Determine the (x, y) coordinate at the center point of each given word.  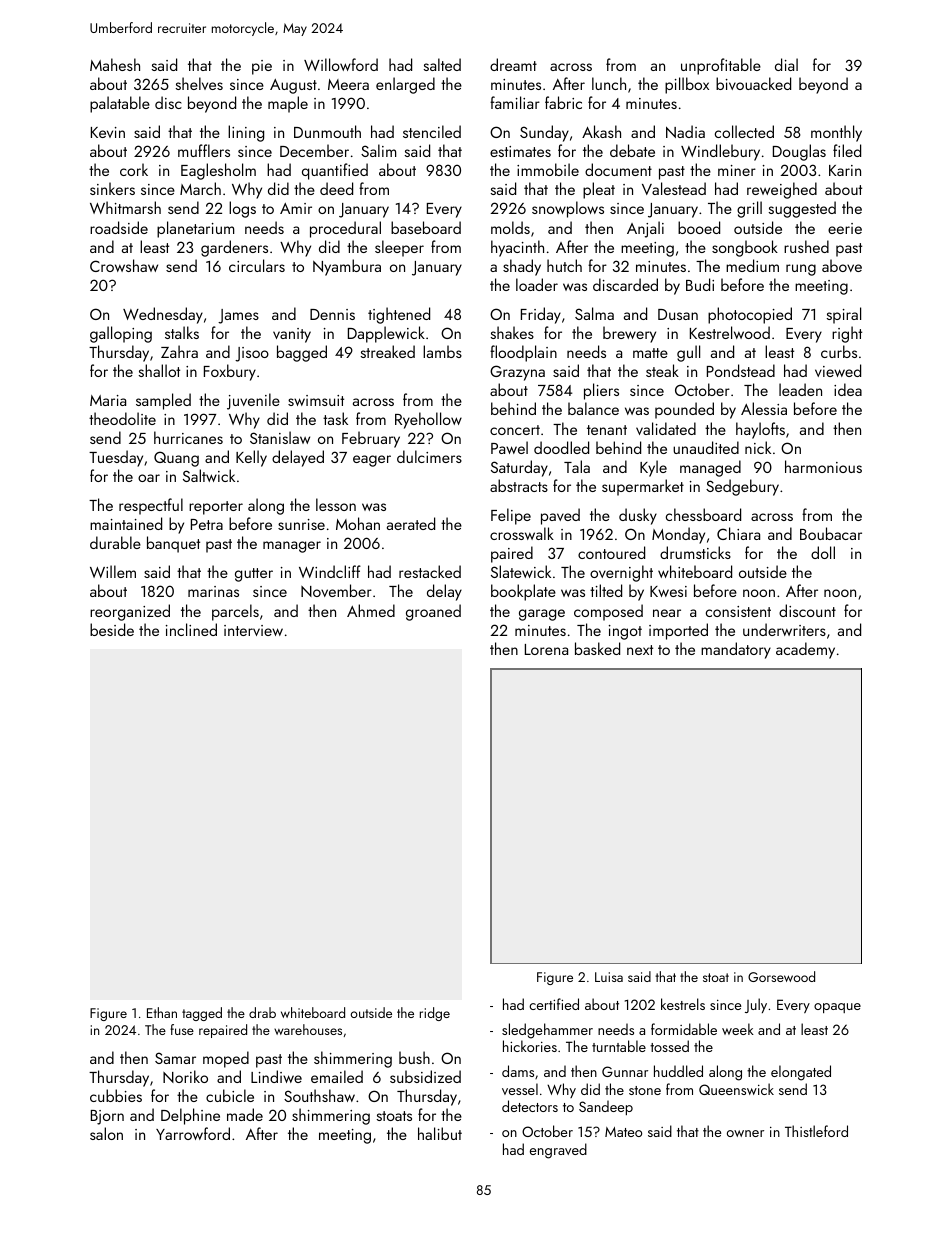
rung (801, 270)
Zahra (179, 351)
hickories (530, 1046)
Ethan (162, 1012)
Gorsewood (781, 976)
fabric (563, 102)
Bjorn (107, 1117)
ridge (435, 1014)
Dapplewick (386, 334)
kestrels (683, 1004)
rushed (806, 246)
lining (246, 133)
